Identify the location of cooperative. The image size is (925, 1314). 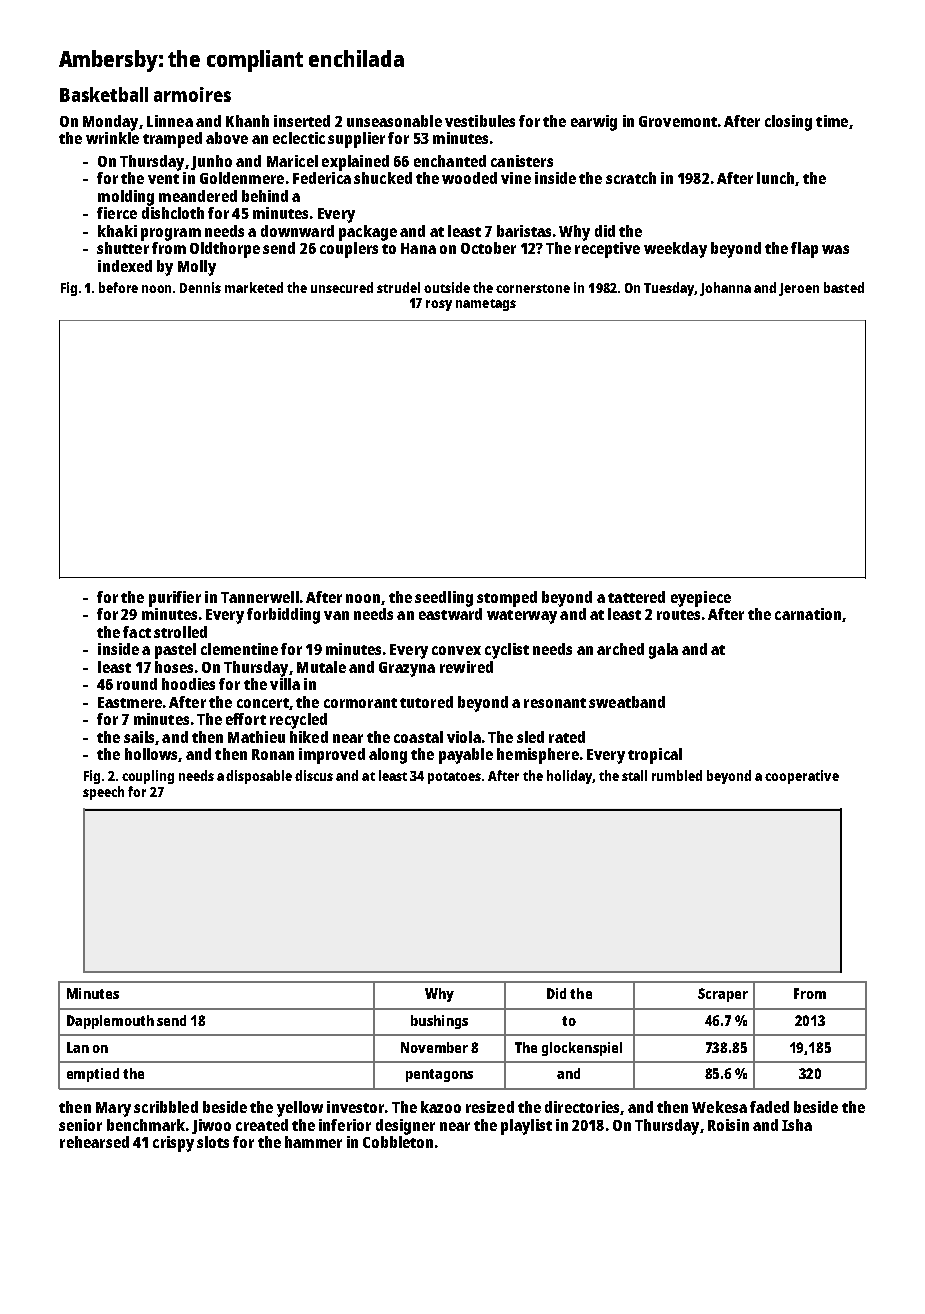
(802, 777).
